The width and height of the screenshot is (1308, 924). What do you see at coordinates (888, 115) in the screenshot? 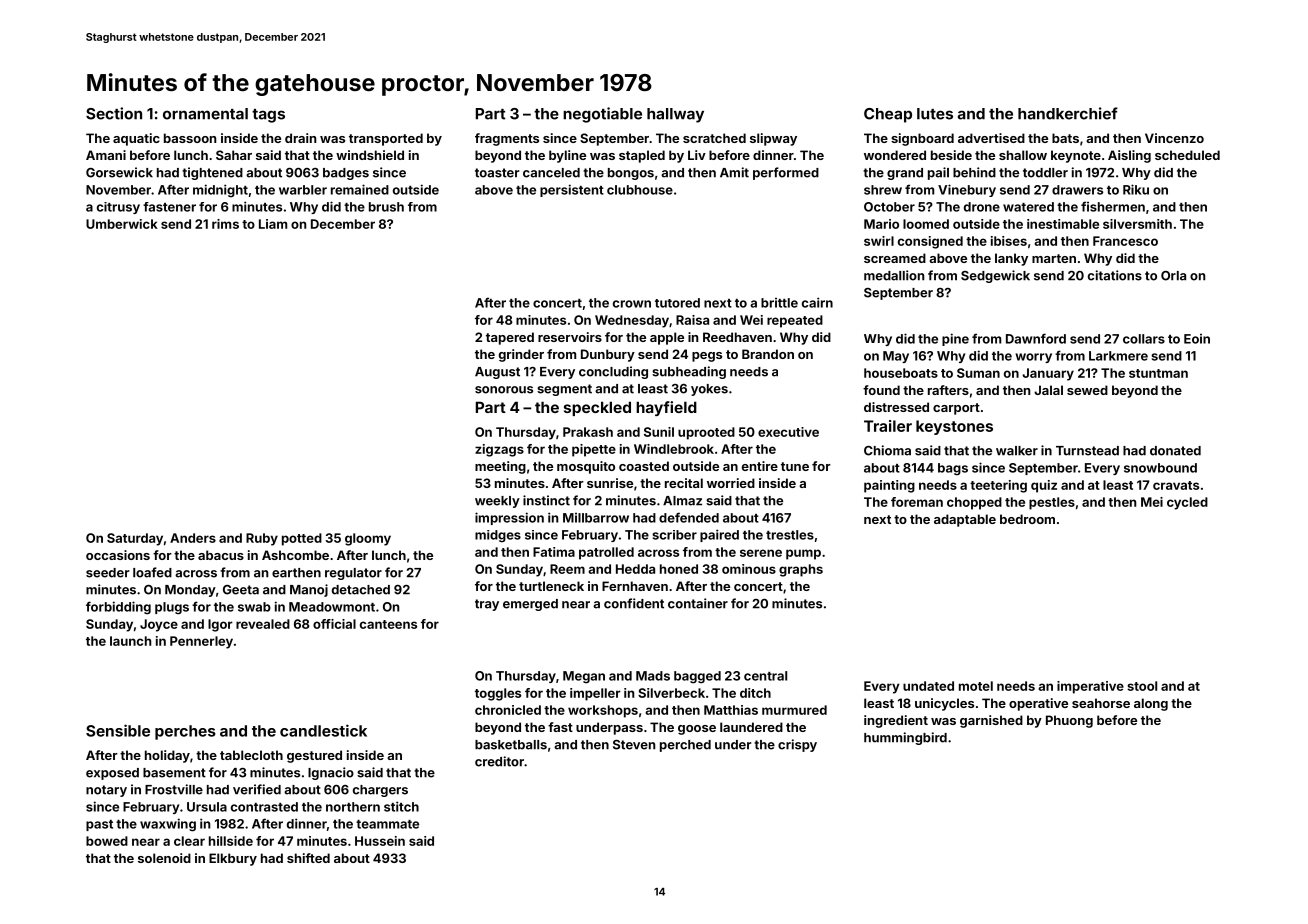
I see `Cheap` at bounding box center [888, 115].
